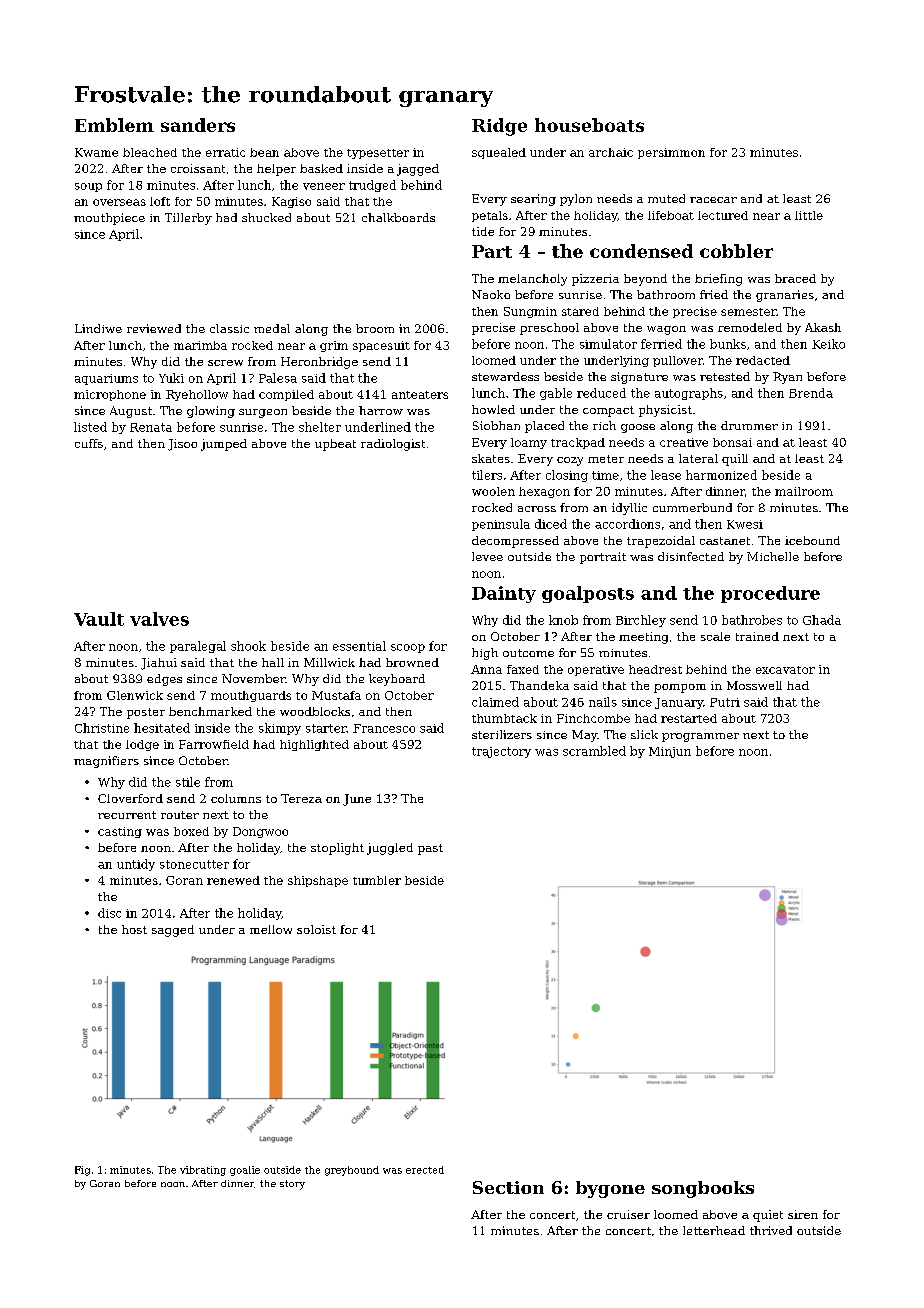 This page has height=1308, width=924. I want to click on Lindiwe, so click(98, 328).
